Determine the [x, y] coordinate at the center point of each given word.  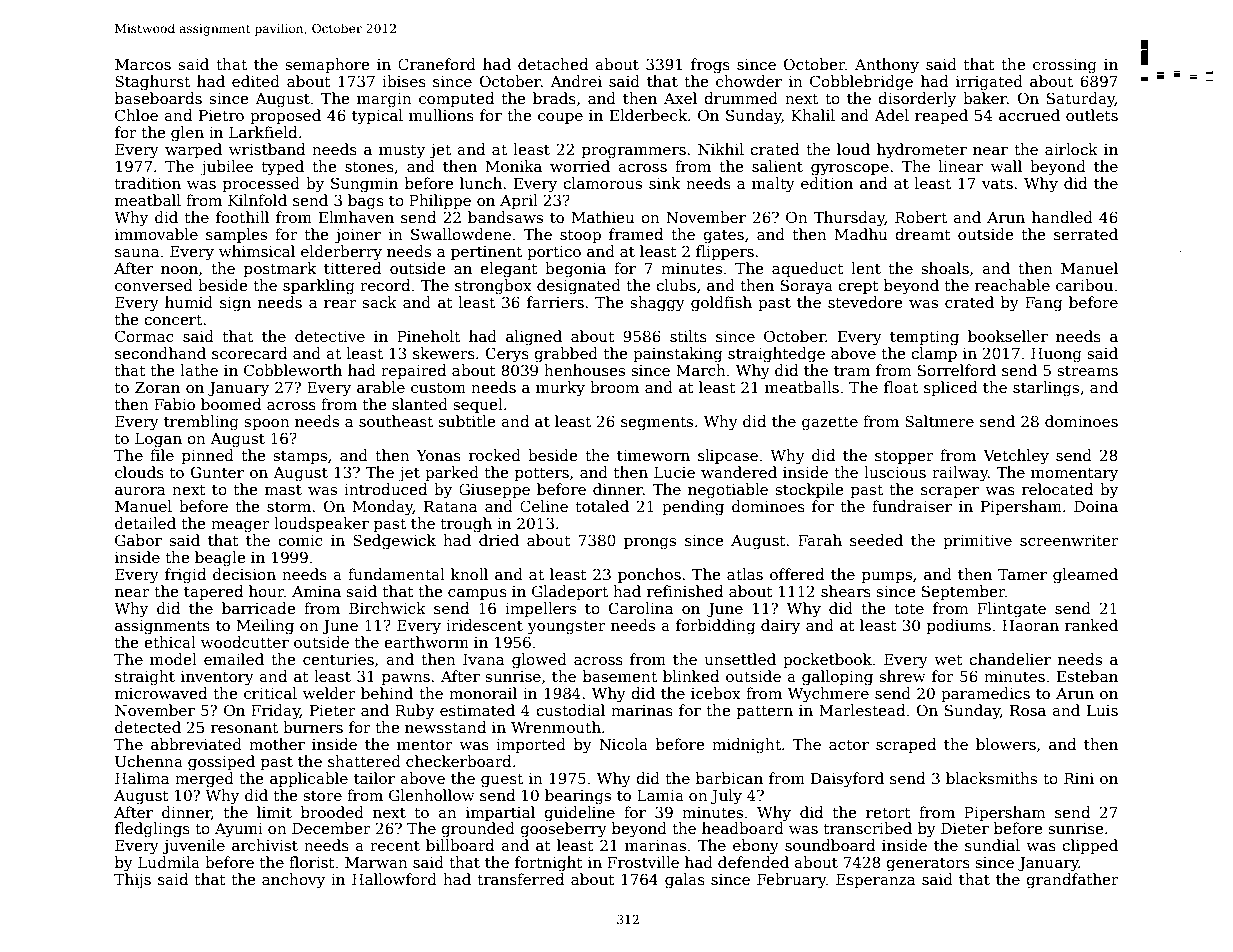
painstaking [677, 355]
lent [866, 268]
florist [312, 862]
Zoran [157, 387]
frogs [710, 66]
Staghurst [152, 83]
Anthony [887, 66]
